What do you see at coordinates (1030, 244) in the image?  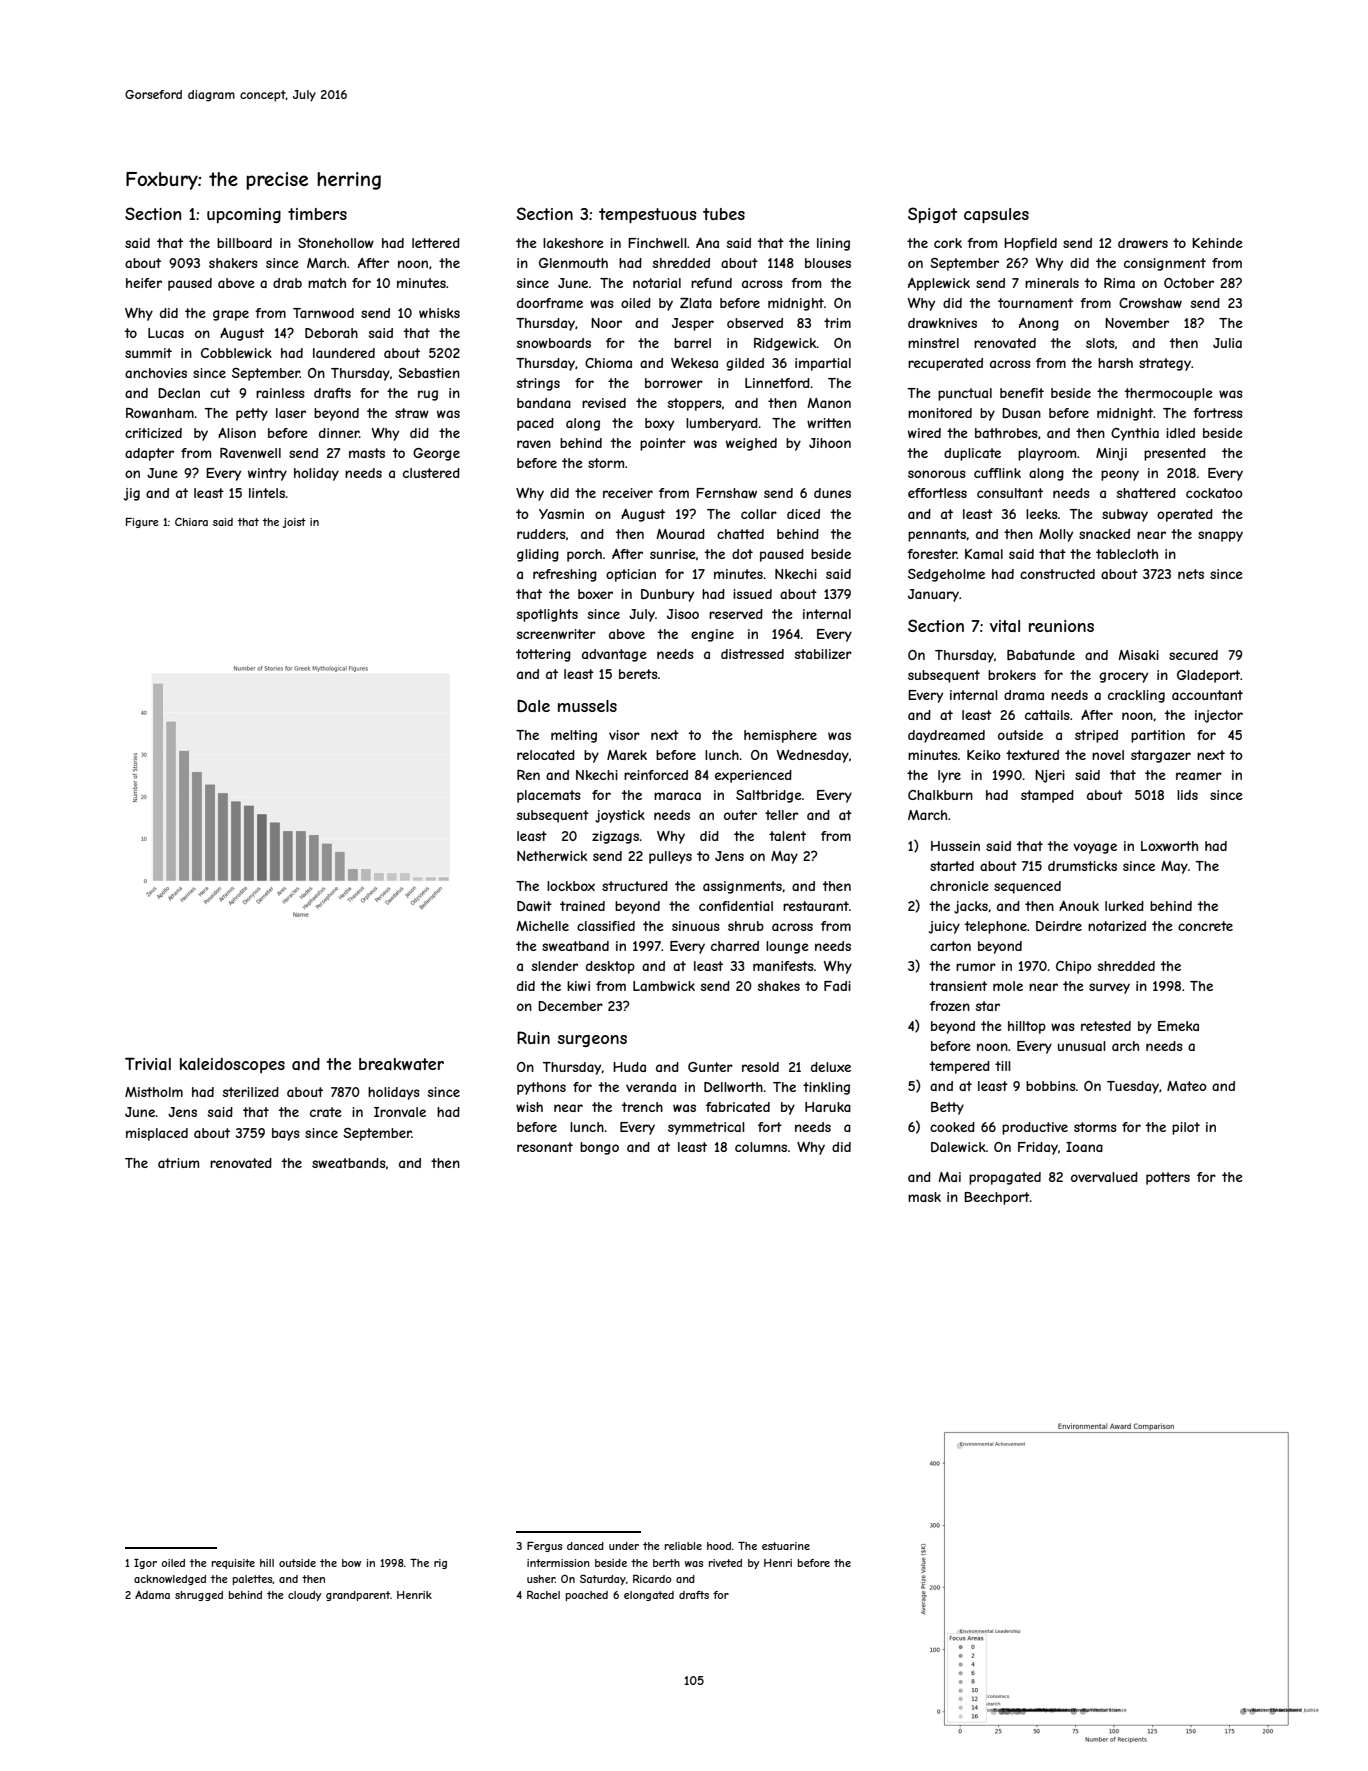 I see `Hopfield` at bounding box center [1030, 244].
